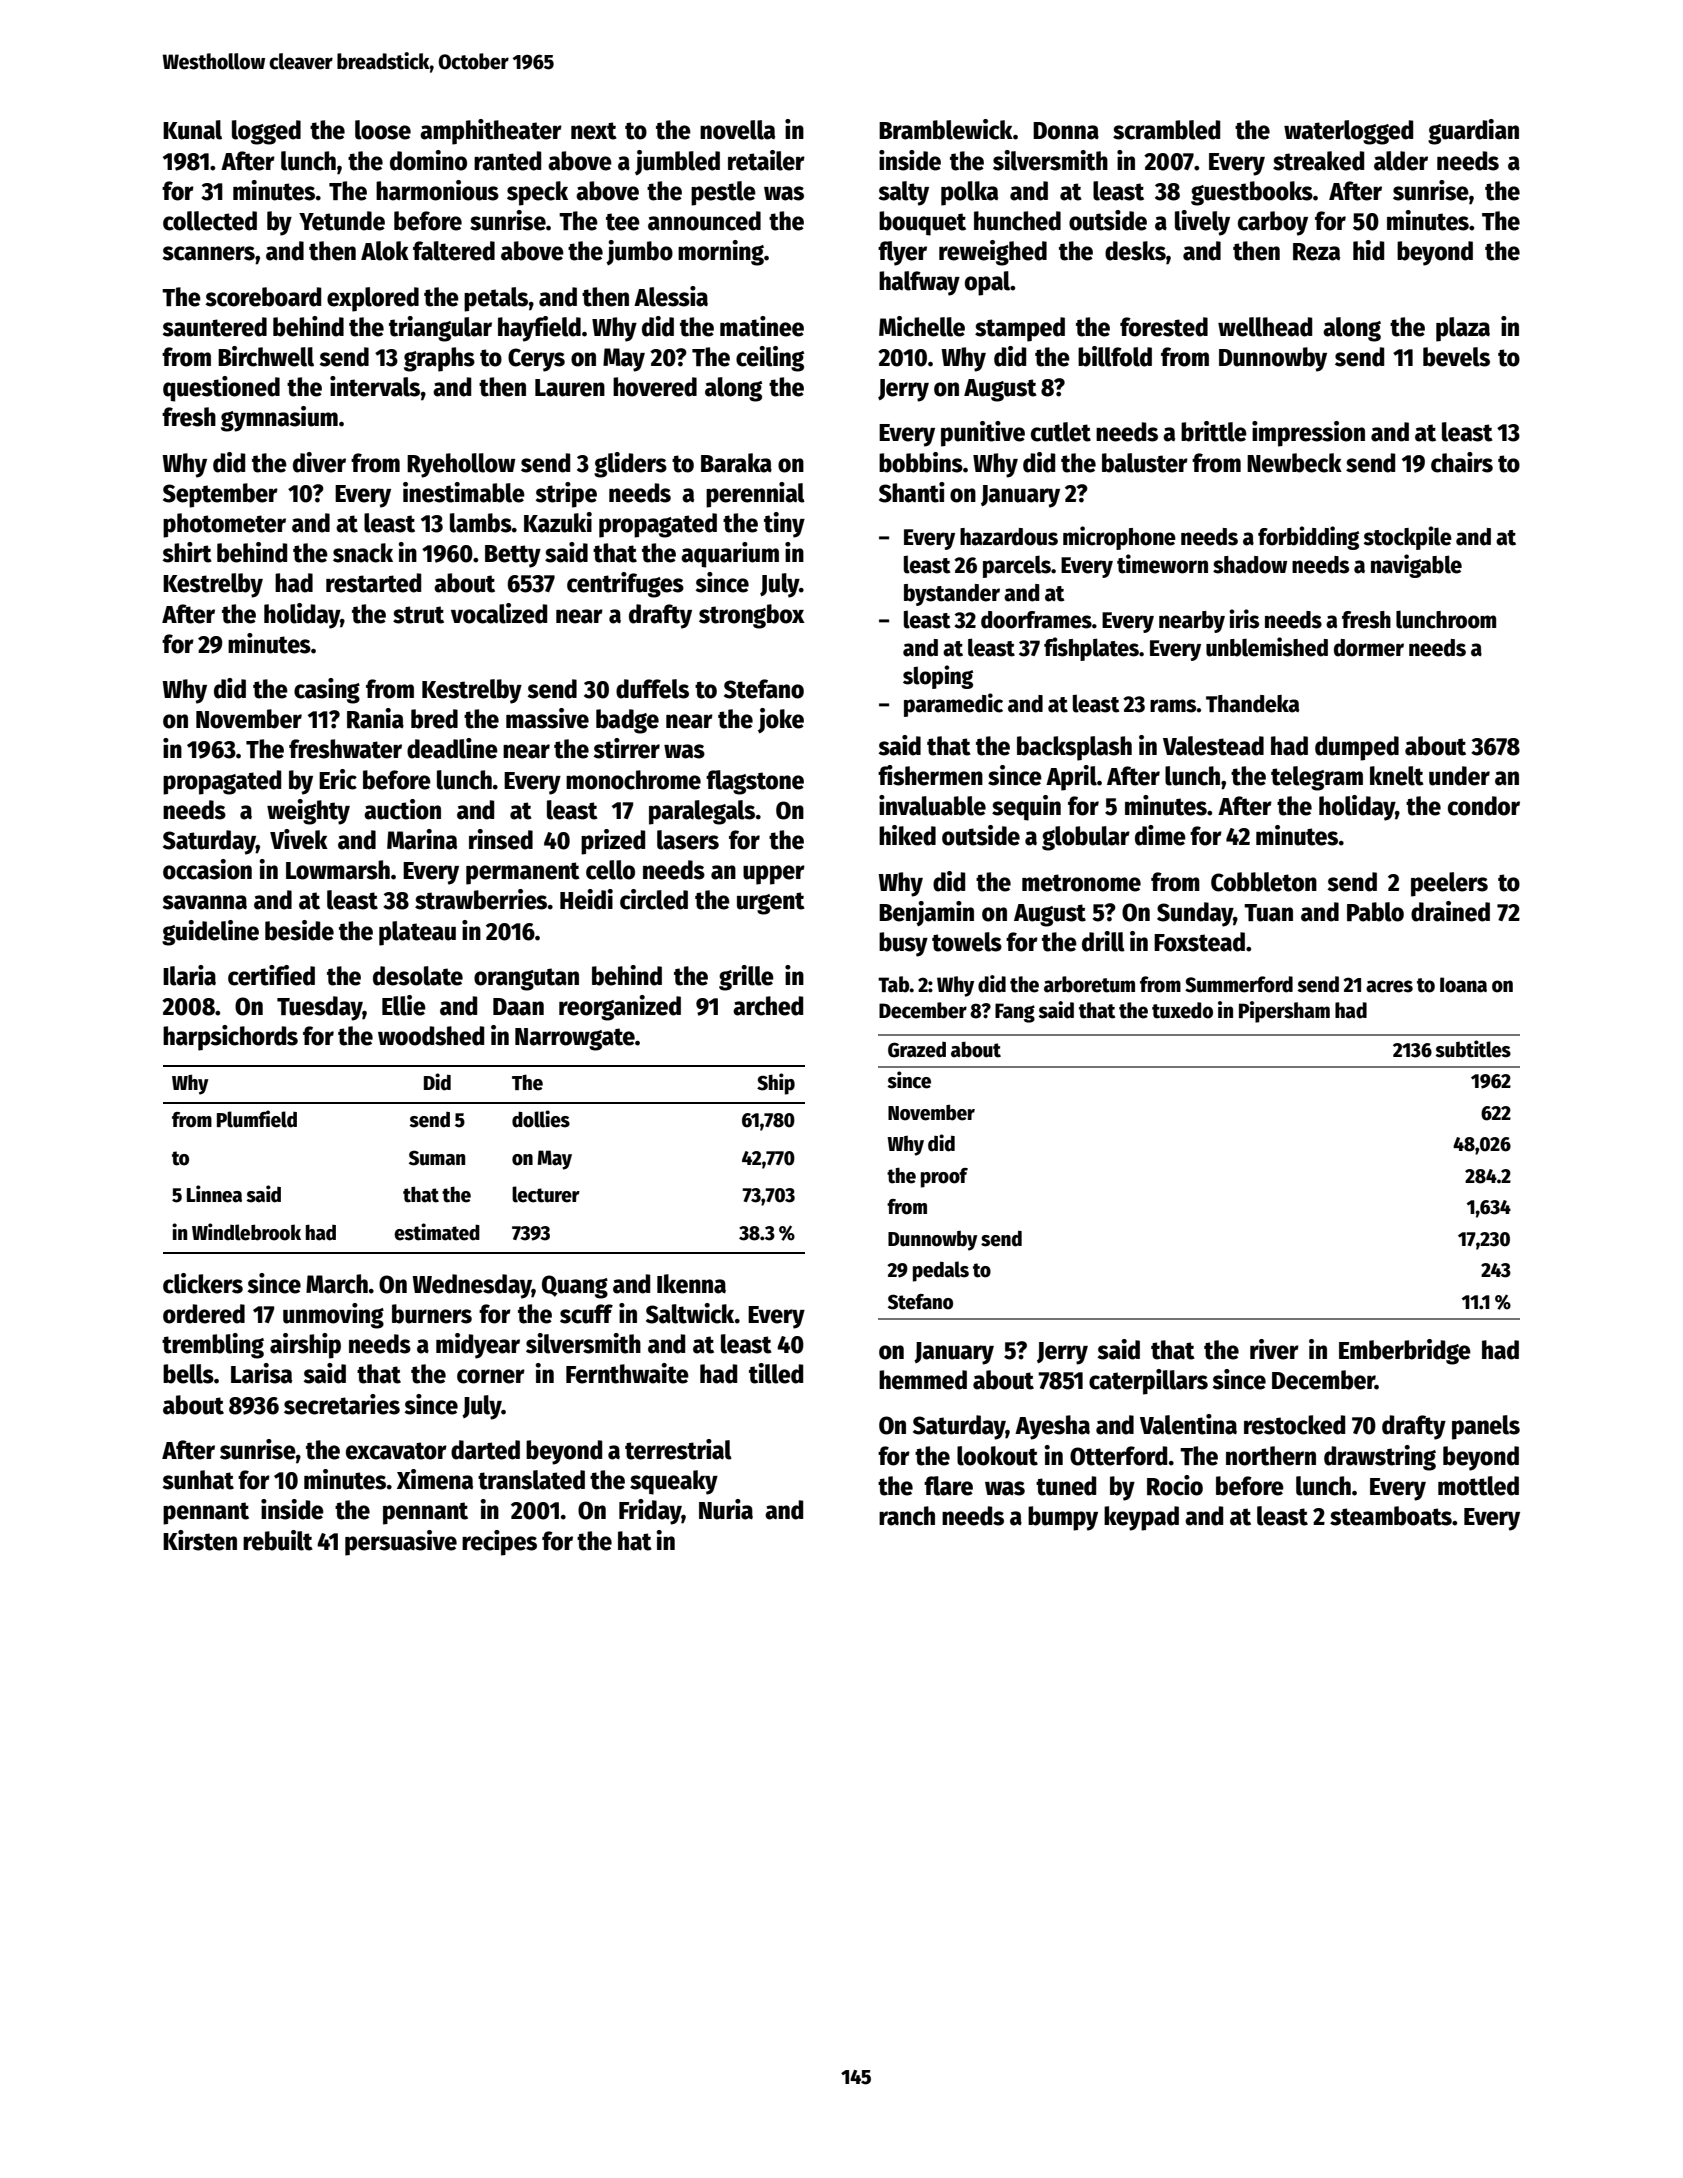 The image size is (1683, 2178). What do you see at coordinates (930, 775) in the image?
I see `fishermen` at bounding box center [930, 775].
